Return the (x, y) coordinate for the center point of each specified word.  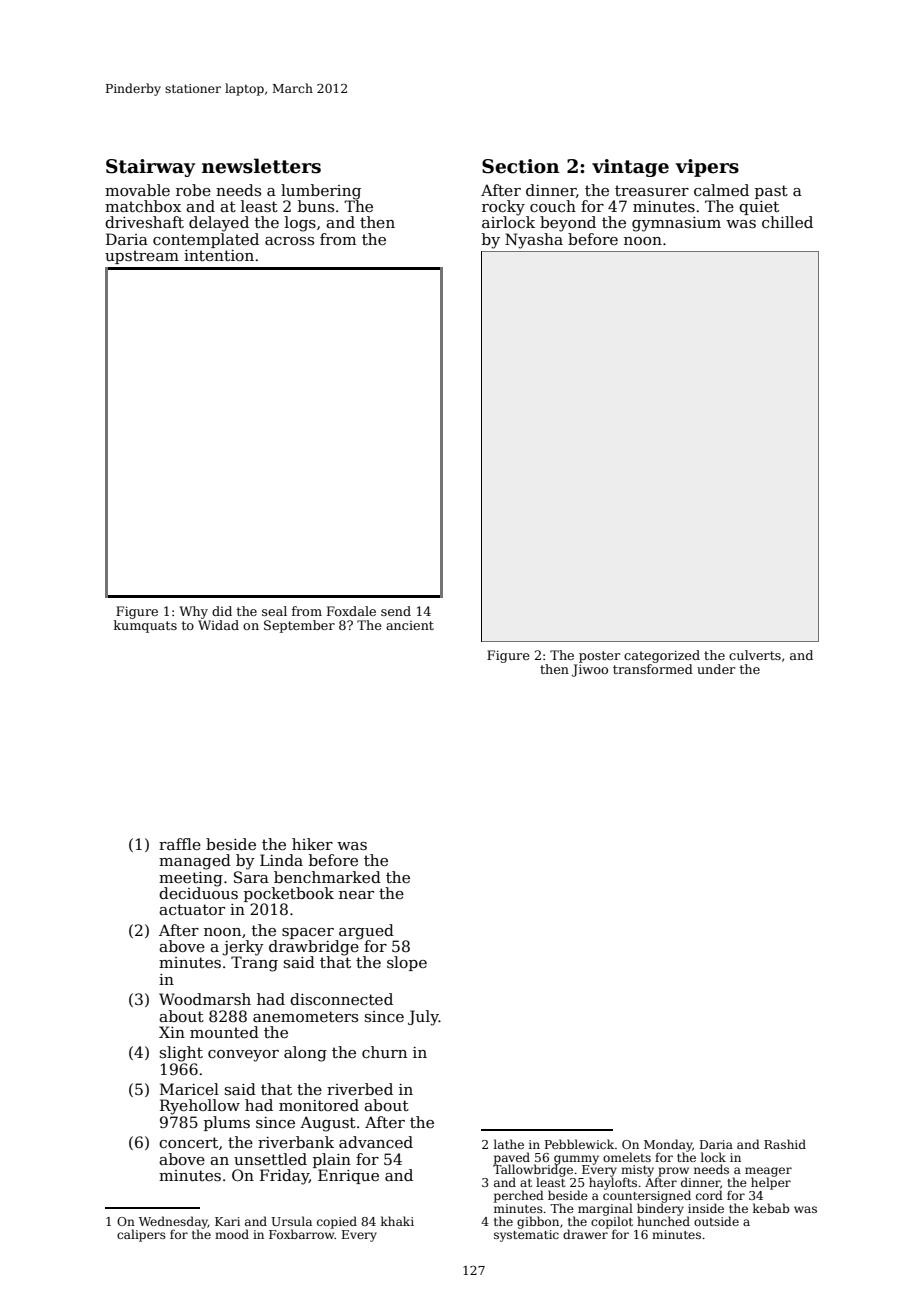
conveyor (243, 1056)
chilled (787, 222)
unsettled (270, 1159)
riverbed (360, 1089)
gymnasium (676, 224)
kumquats (145, 626)
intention (219, 255)
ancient (410, 625)
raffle (180, 844)
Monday (668, 1145)
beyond (568, 224)
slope (407, 963)
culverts (755, 655)
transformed (653, 669)
